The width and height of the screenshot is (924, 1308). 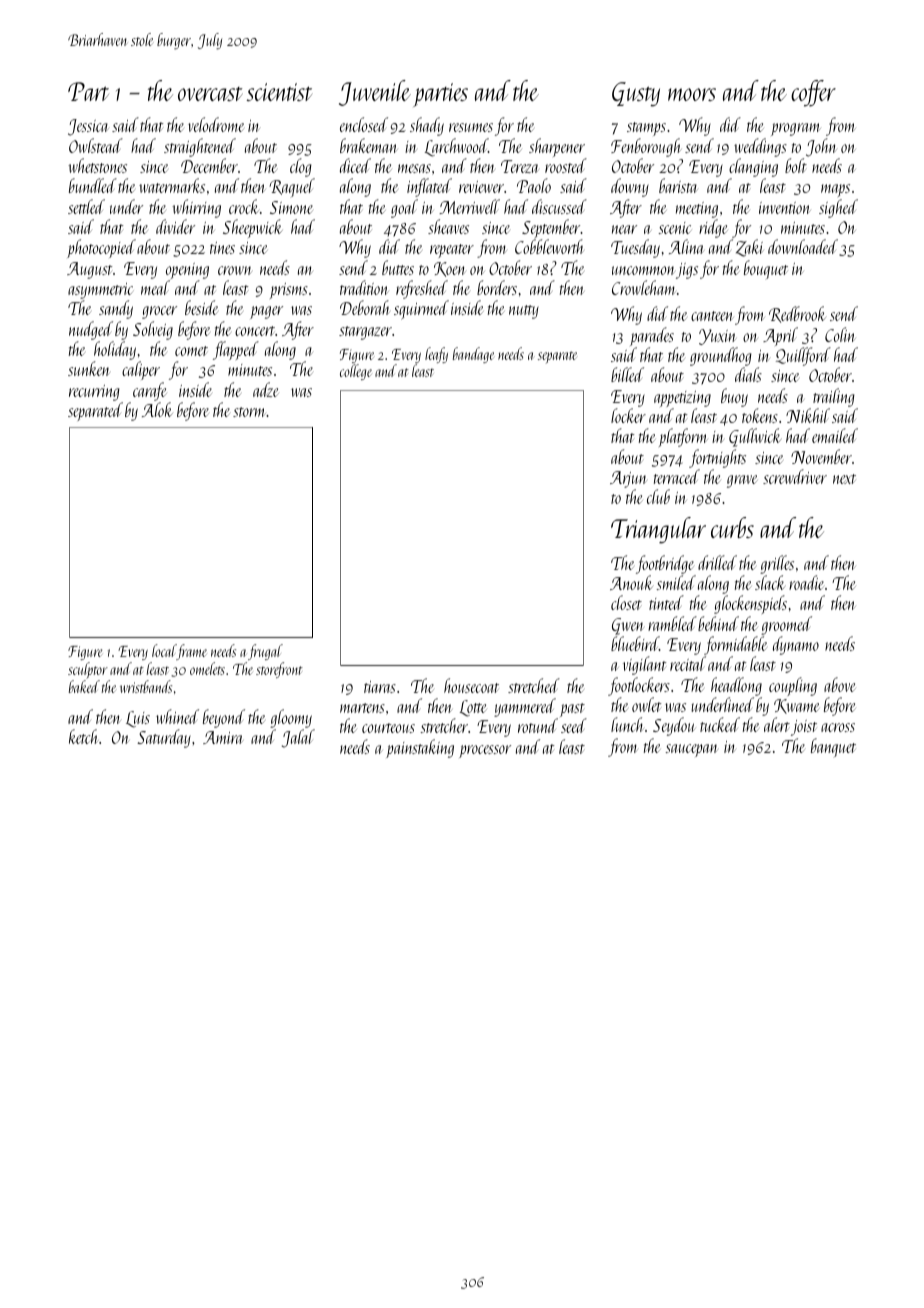 What do you see at coordinates (375, 93) in the screenshot?
I see `Juvenile` at bounding box center [375, 93].
